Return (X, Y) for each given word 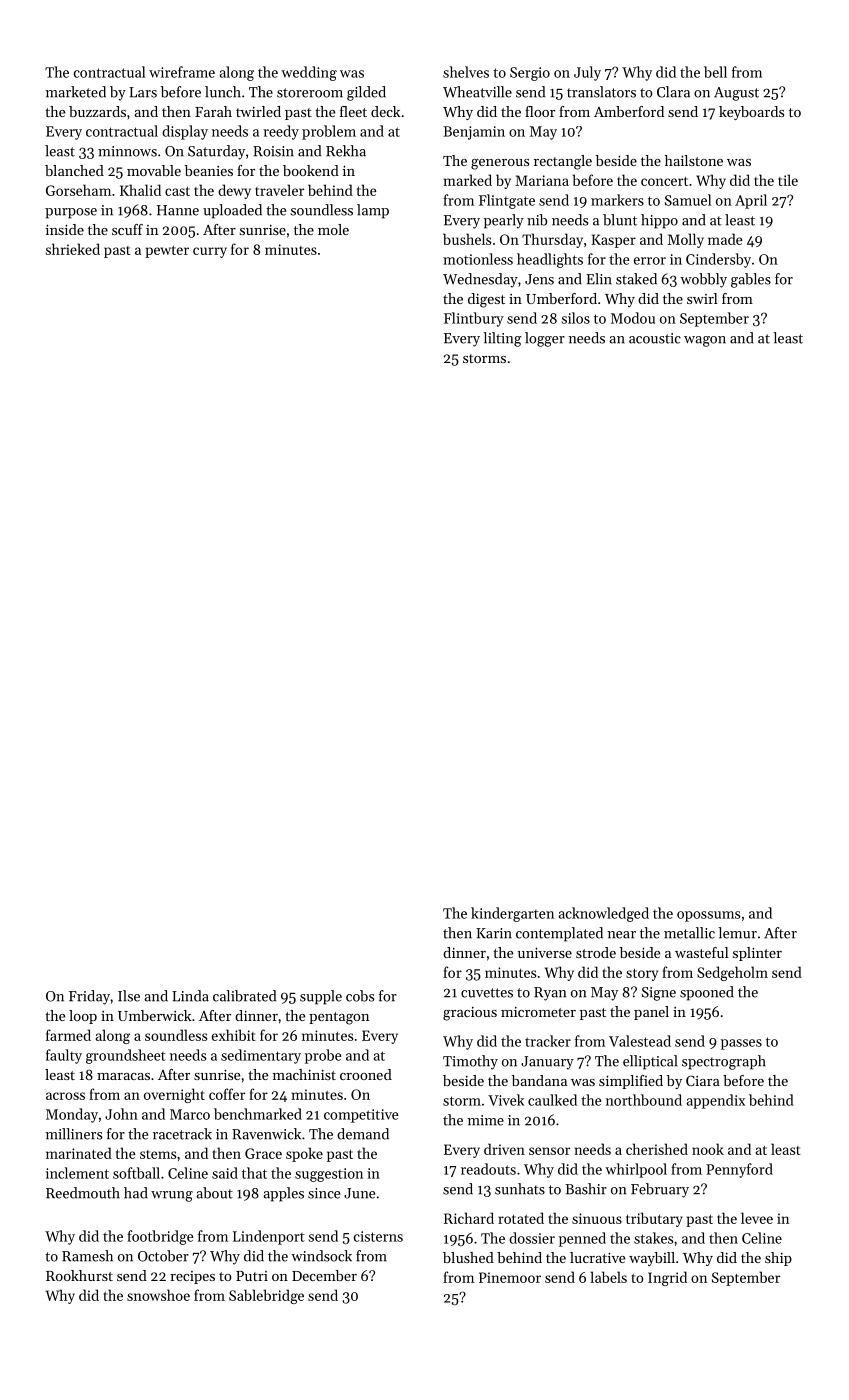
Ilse (129, 996)
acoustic (655, 338)
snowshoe (158, 1295)
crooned (366, 1074)
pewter (167, 252)
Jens (539, 279)
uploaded (232, 211)
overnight (174, 1095)
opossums (708, 916)
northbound (644, 1100)
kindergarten (512, 914)
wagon (705, 341)
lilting (502, 339)
